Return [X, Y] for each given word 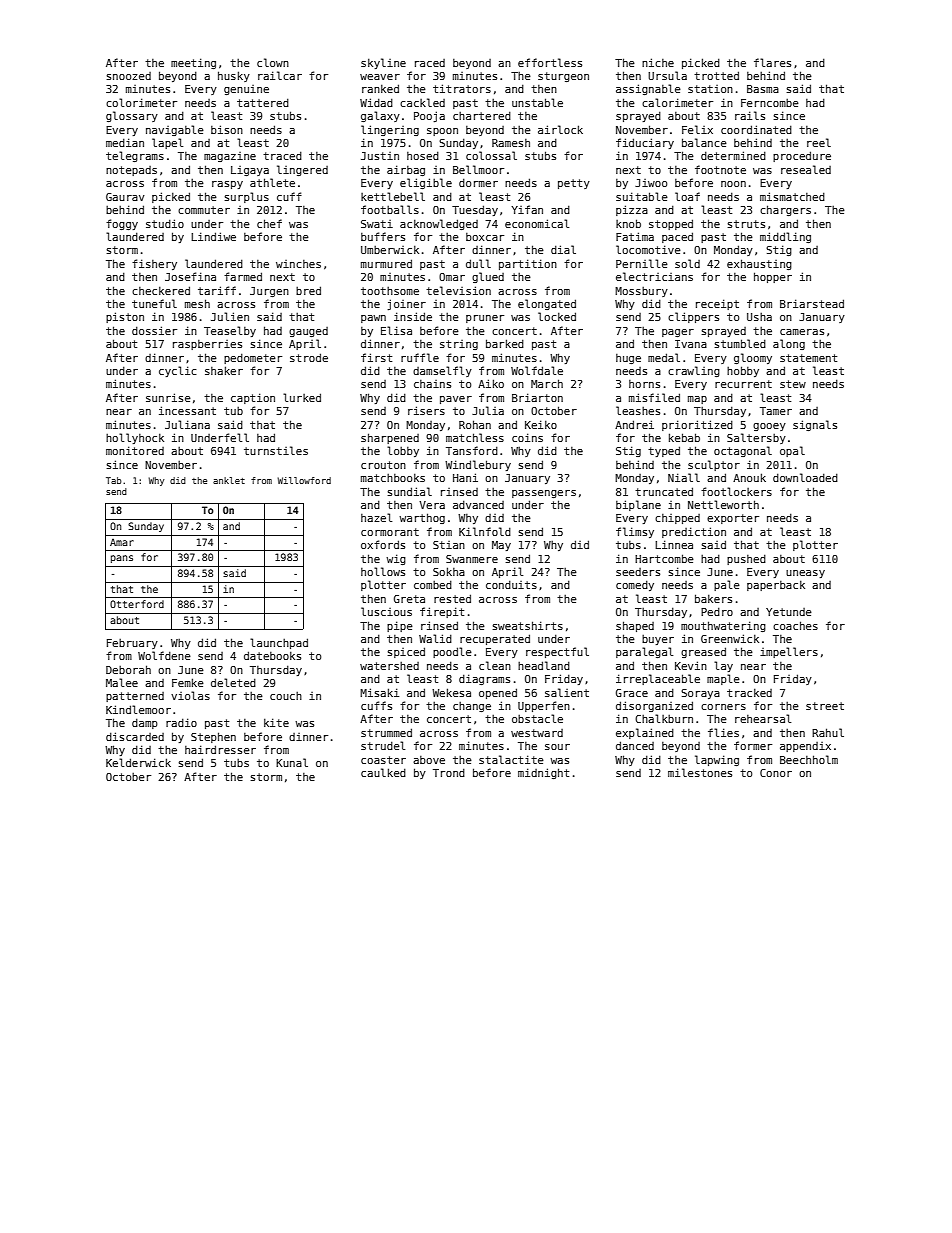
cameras [802, 332]
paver [456, 400]
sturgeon [563, 77]
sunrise [168, 397]
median [125, 142]
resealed [806, 169]
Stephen [213, 737]
